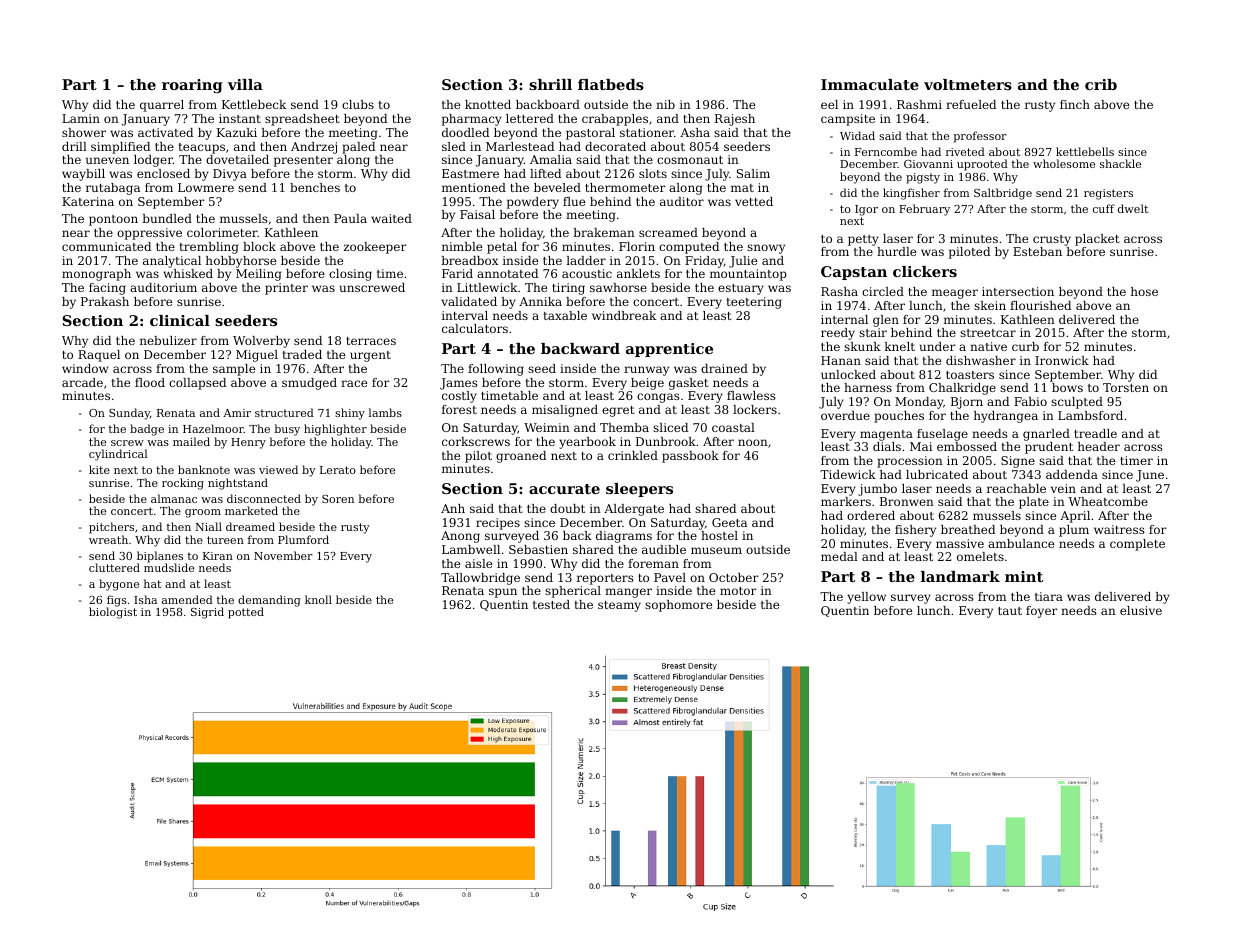 This screenshot has width=1233, height=952. What do you see at coordinates (968, 84) in the screenshot?
I see `voltmeters` at bounding box center [968, 84].
